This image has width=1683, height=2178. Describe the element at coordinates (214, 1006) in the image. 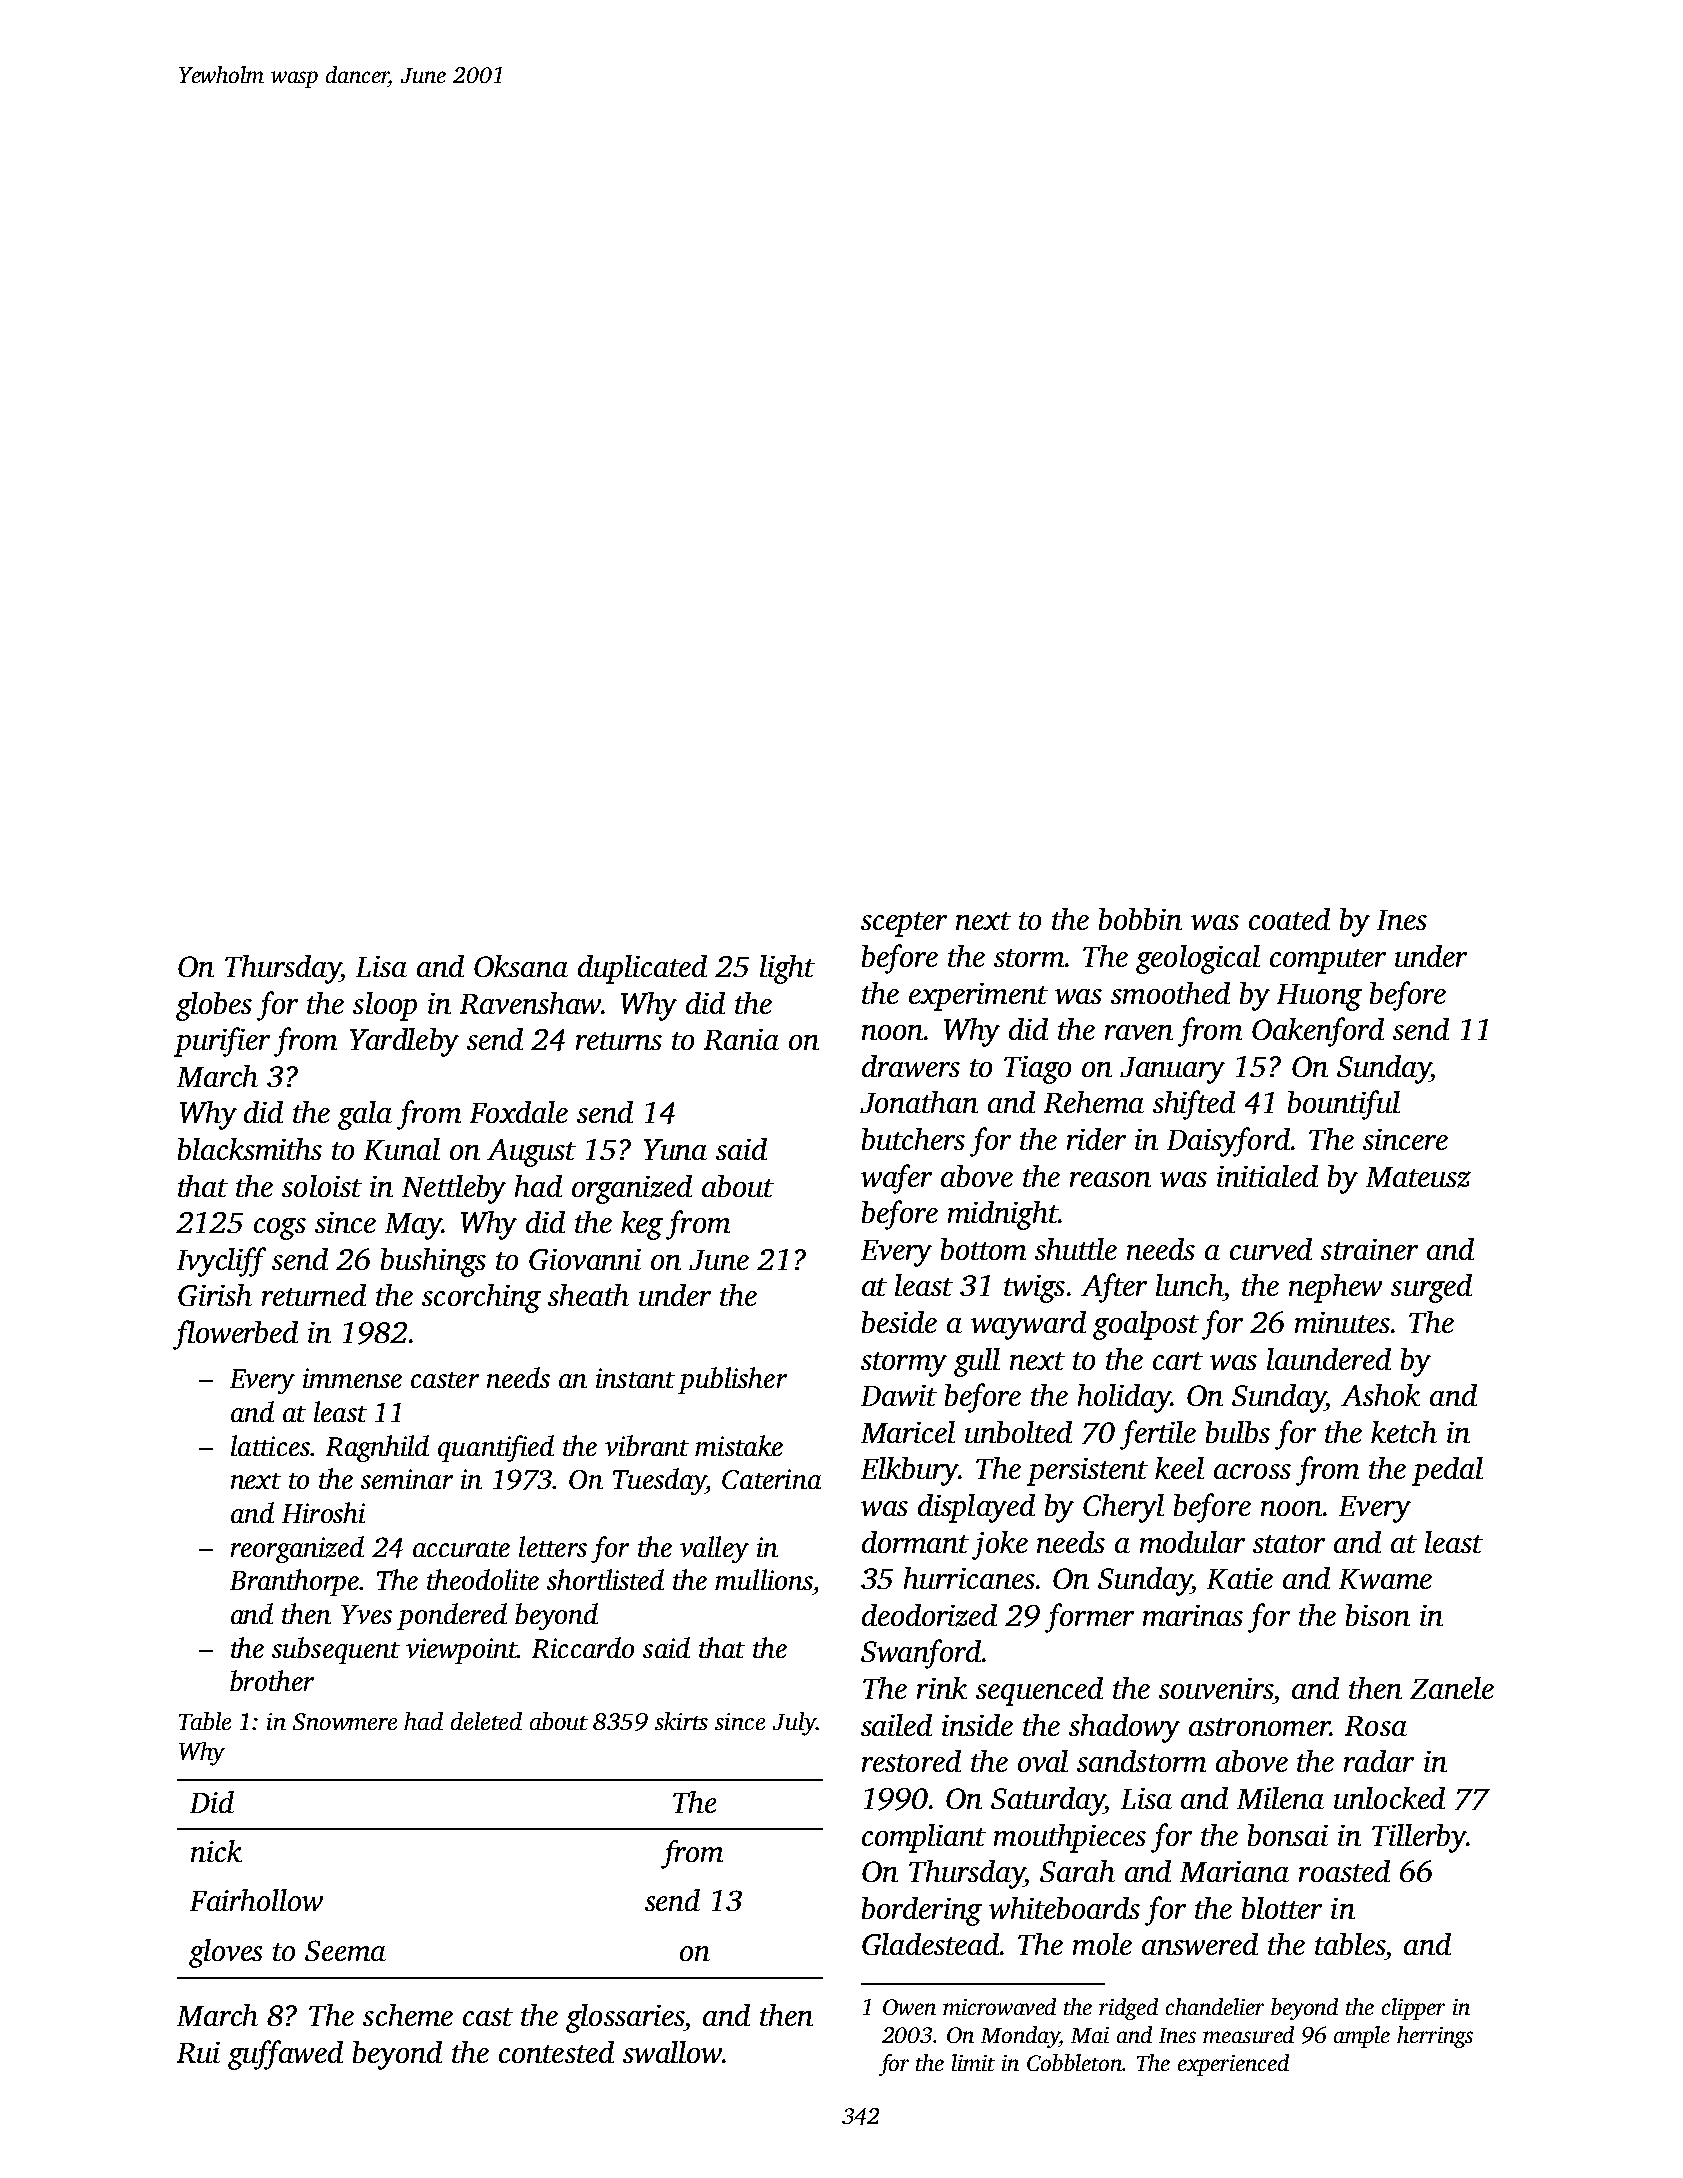

I see `globes` at that location.
